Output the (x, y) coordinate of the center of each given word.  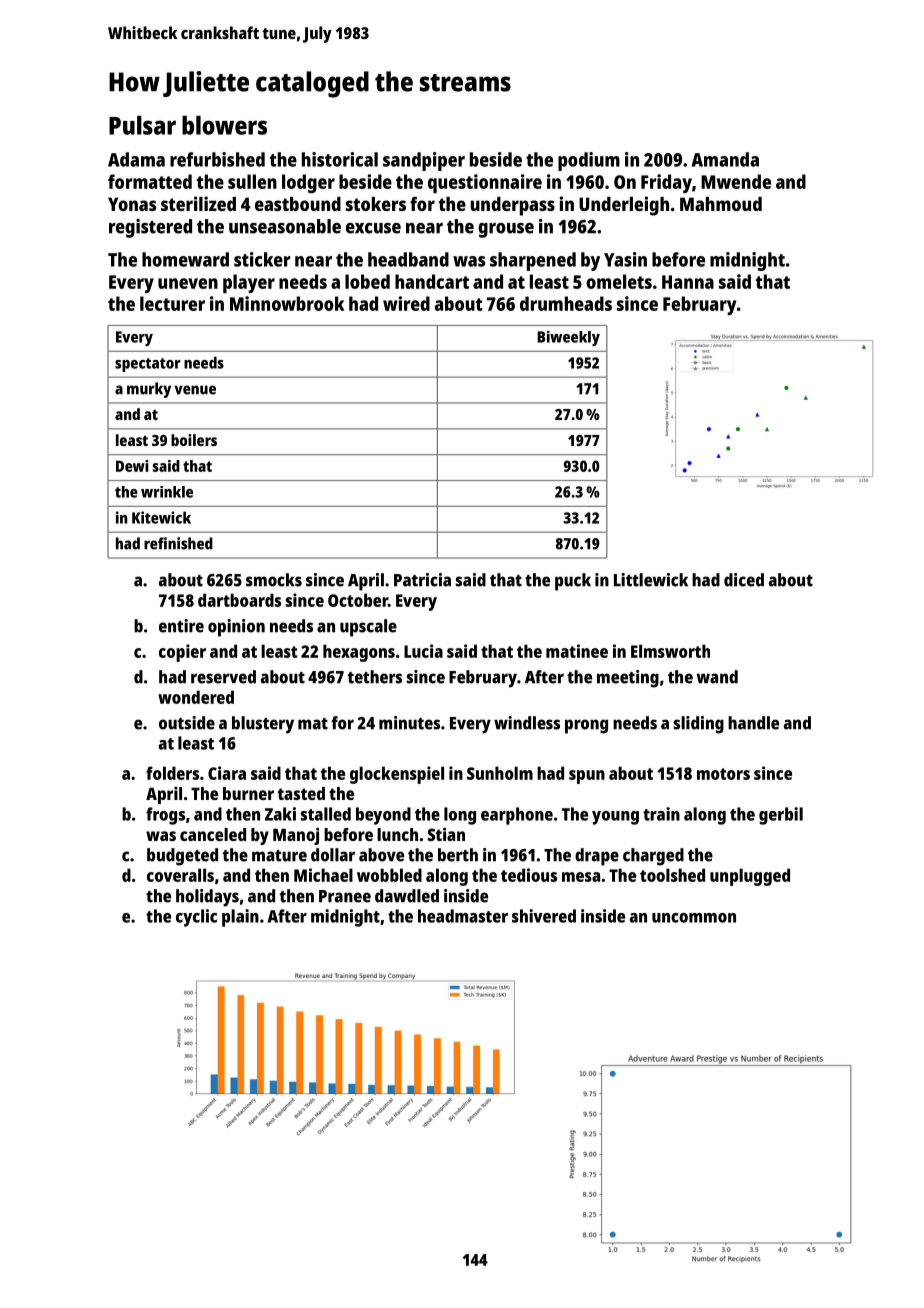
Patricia (422, 580)
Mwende (736, 181)
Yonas (132, 204)
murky (149, 390)
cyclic (196, 918)
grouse (506, 230)
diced (744, 580)
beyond (383, 816)
